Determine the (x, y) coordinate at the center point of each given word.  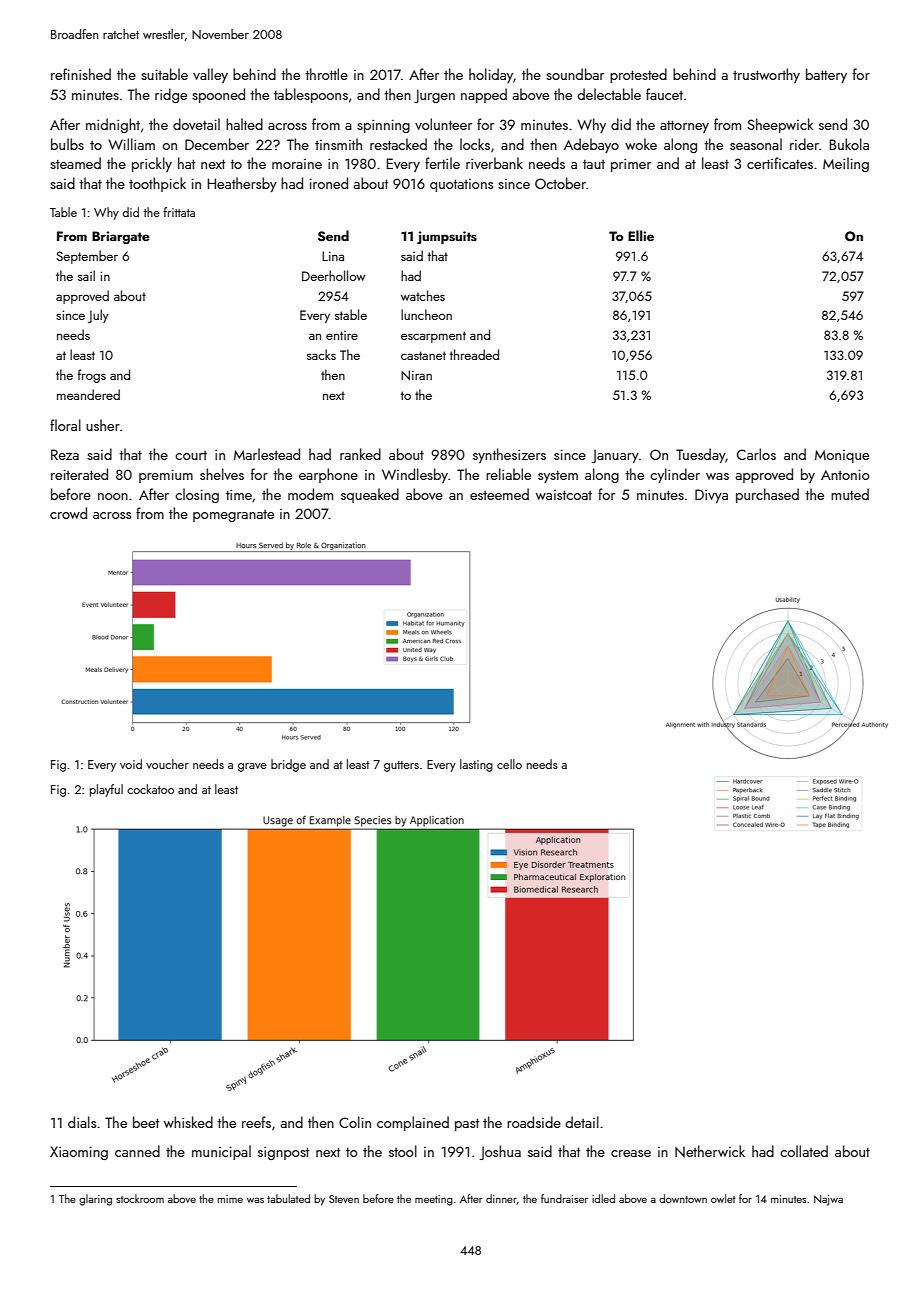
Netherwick (710, 1151)
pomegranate (233, 516)
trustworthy (766, 75)
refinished (81, 74)
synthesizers (509, 455)
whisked (188, 1122)
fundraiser (564, 1198)
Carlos (756, 454)
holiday (491, 75)
